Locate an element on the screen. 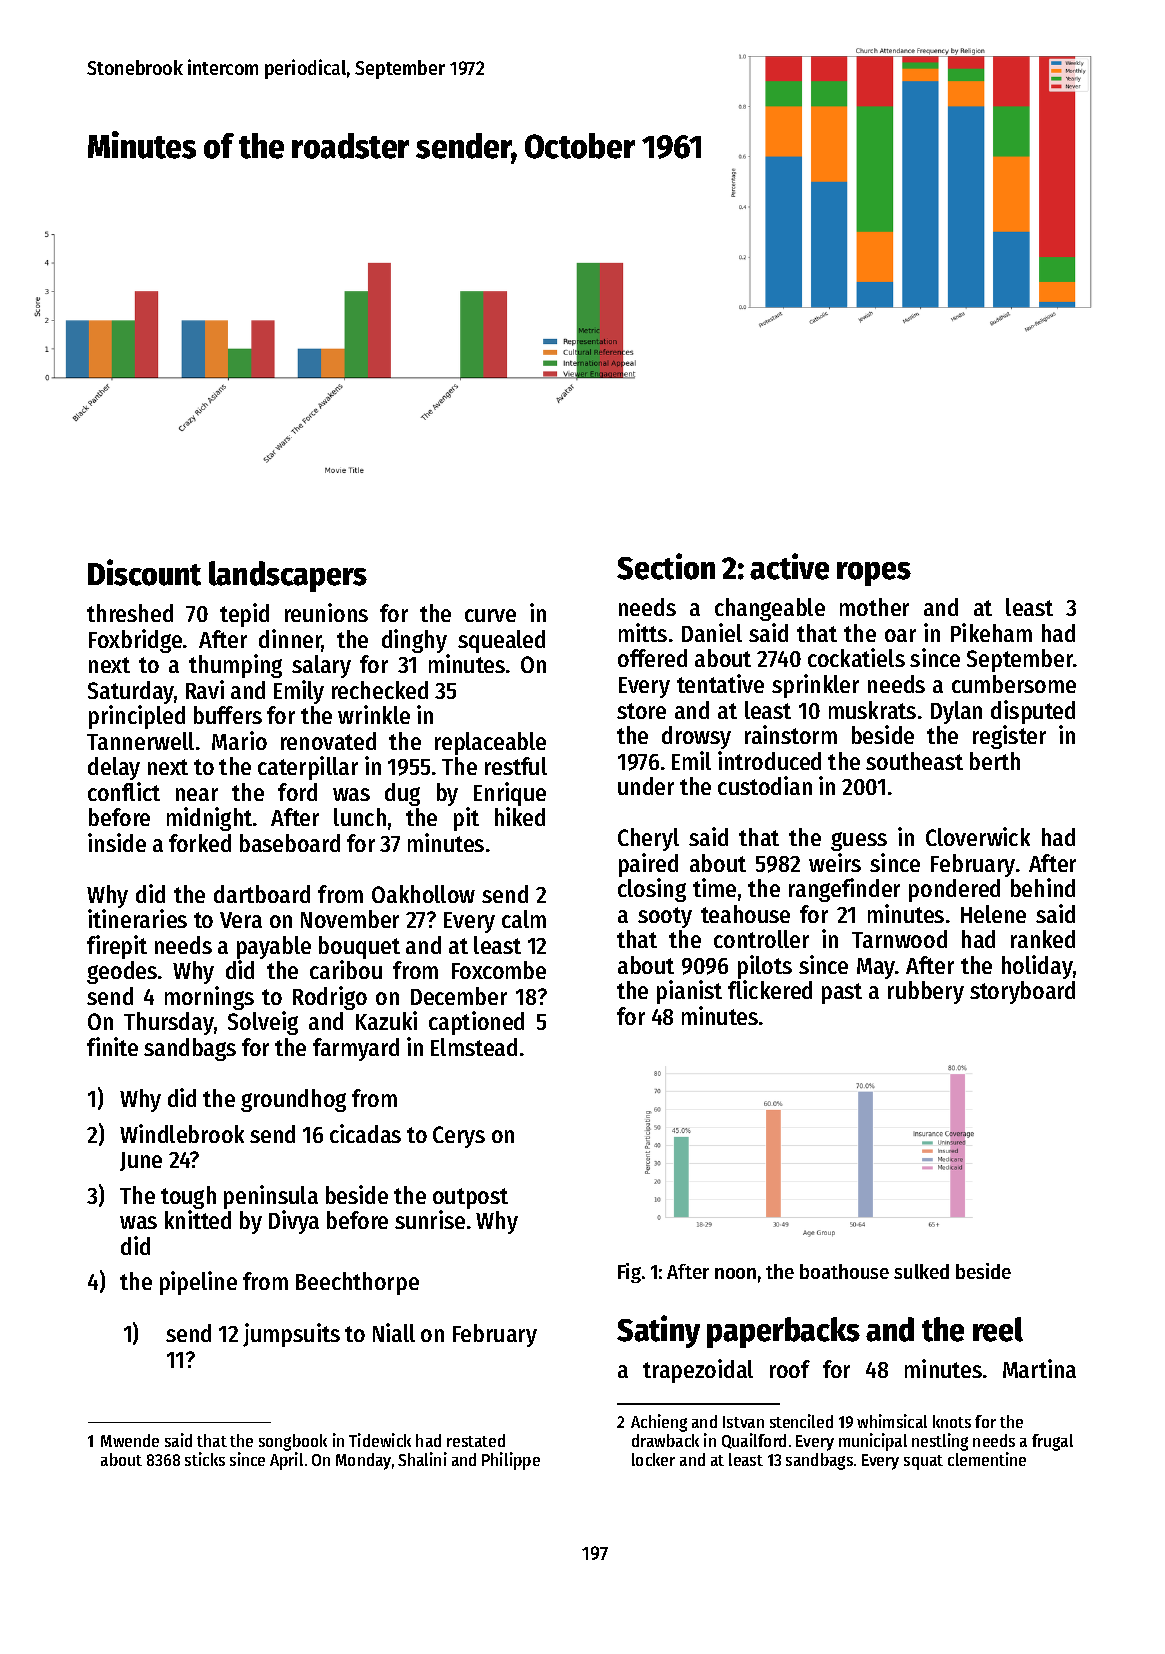  peninsula is located at coordinates (271, 1197).
